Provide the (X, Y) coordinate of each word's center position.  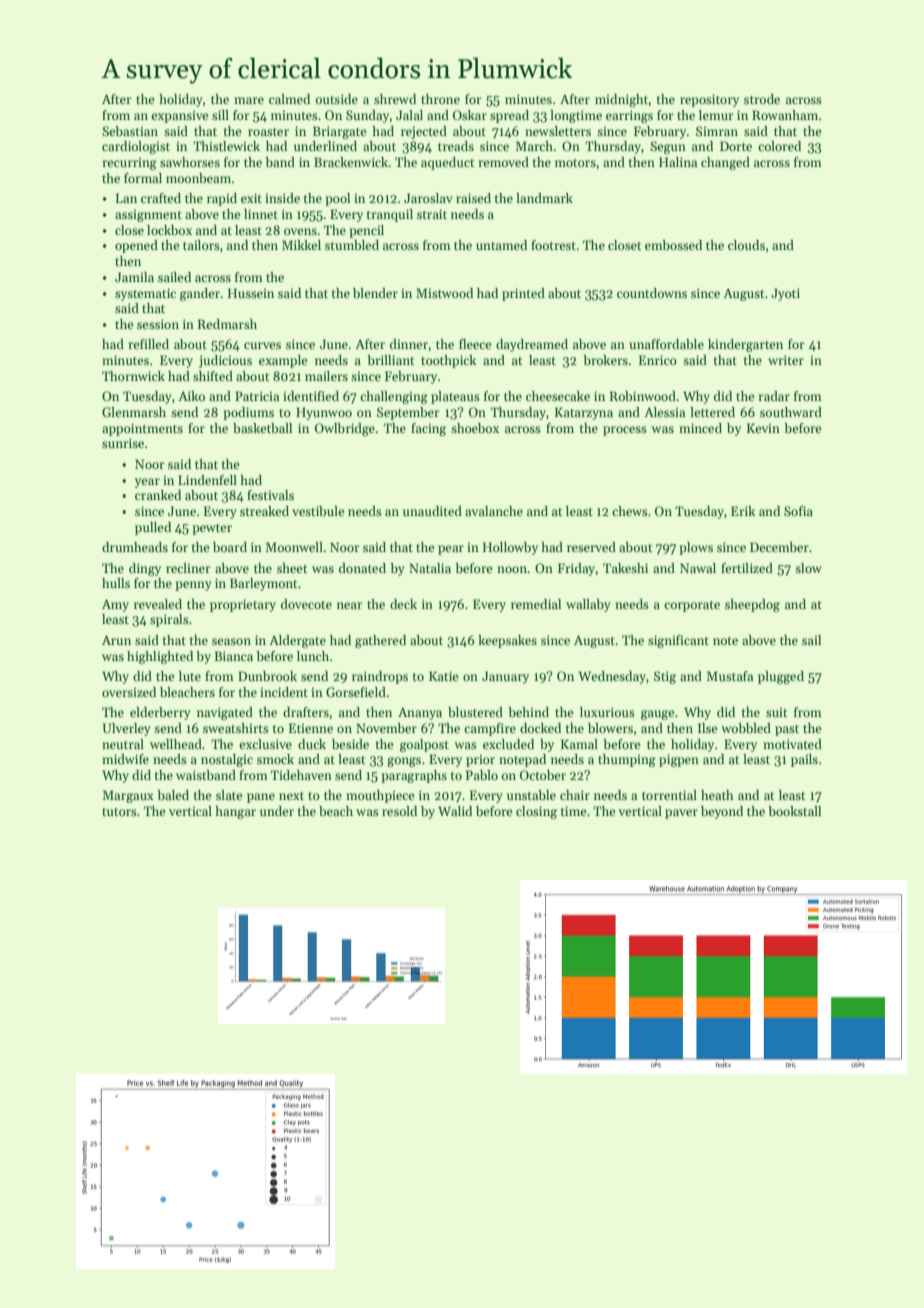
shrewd (395, 99)
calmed (289, 99)
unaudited (432, 511)
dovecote (306, 604)
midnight (622, 100)
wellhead (176, 744)
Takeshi (625, 568)
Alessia (664, 412)
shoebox (475, 428)
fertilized (747, 568)
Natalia (430, 568)
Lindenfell (207, 480)
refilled (148, 344)
